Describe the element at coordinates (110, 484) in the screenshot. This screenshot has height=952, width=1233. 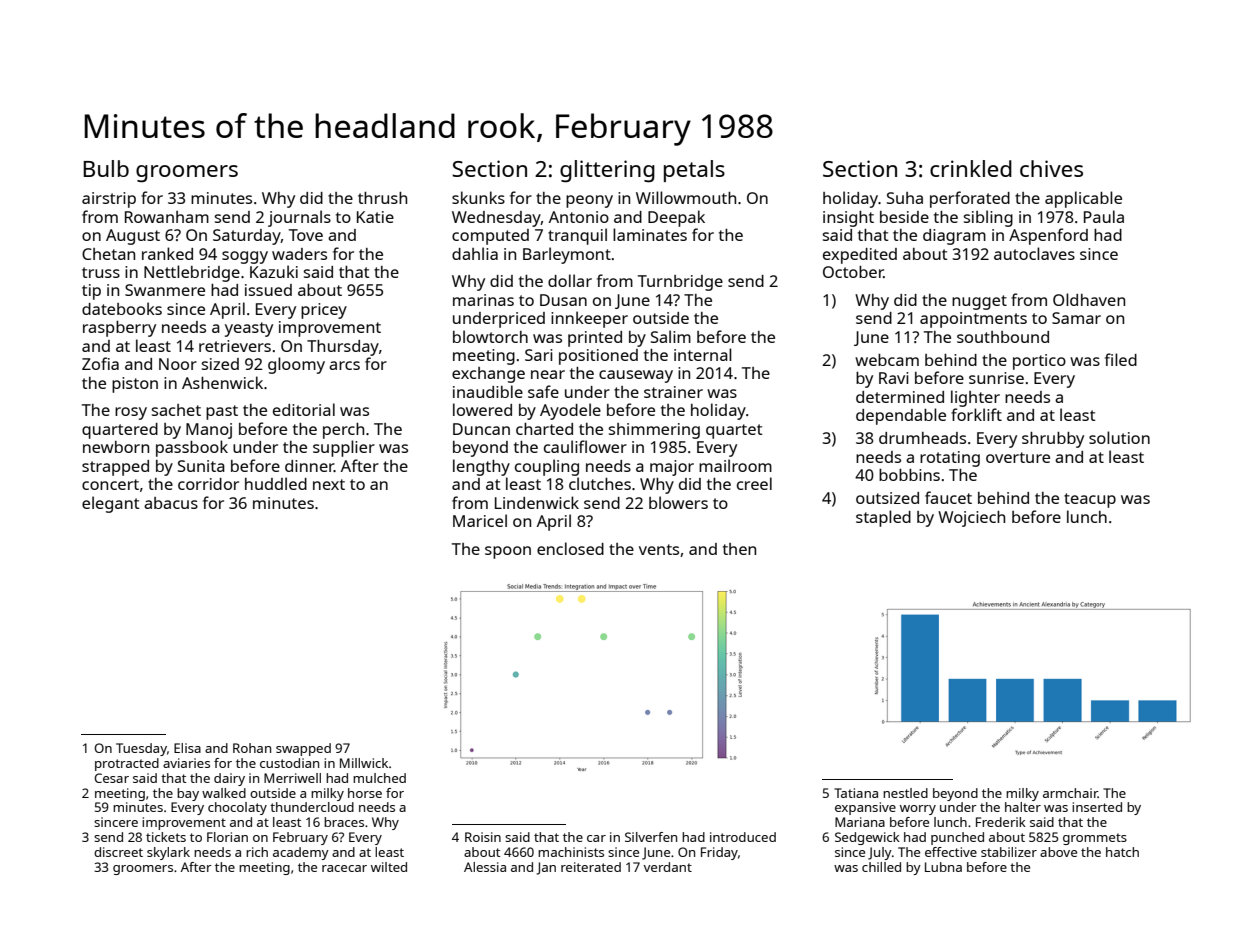
I see `concert` at that location.
